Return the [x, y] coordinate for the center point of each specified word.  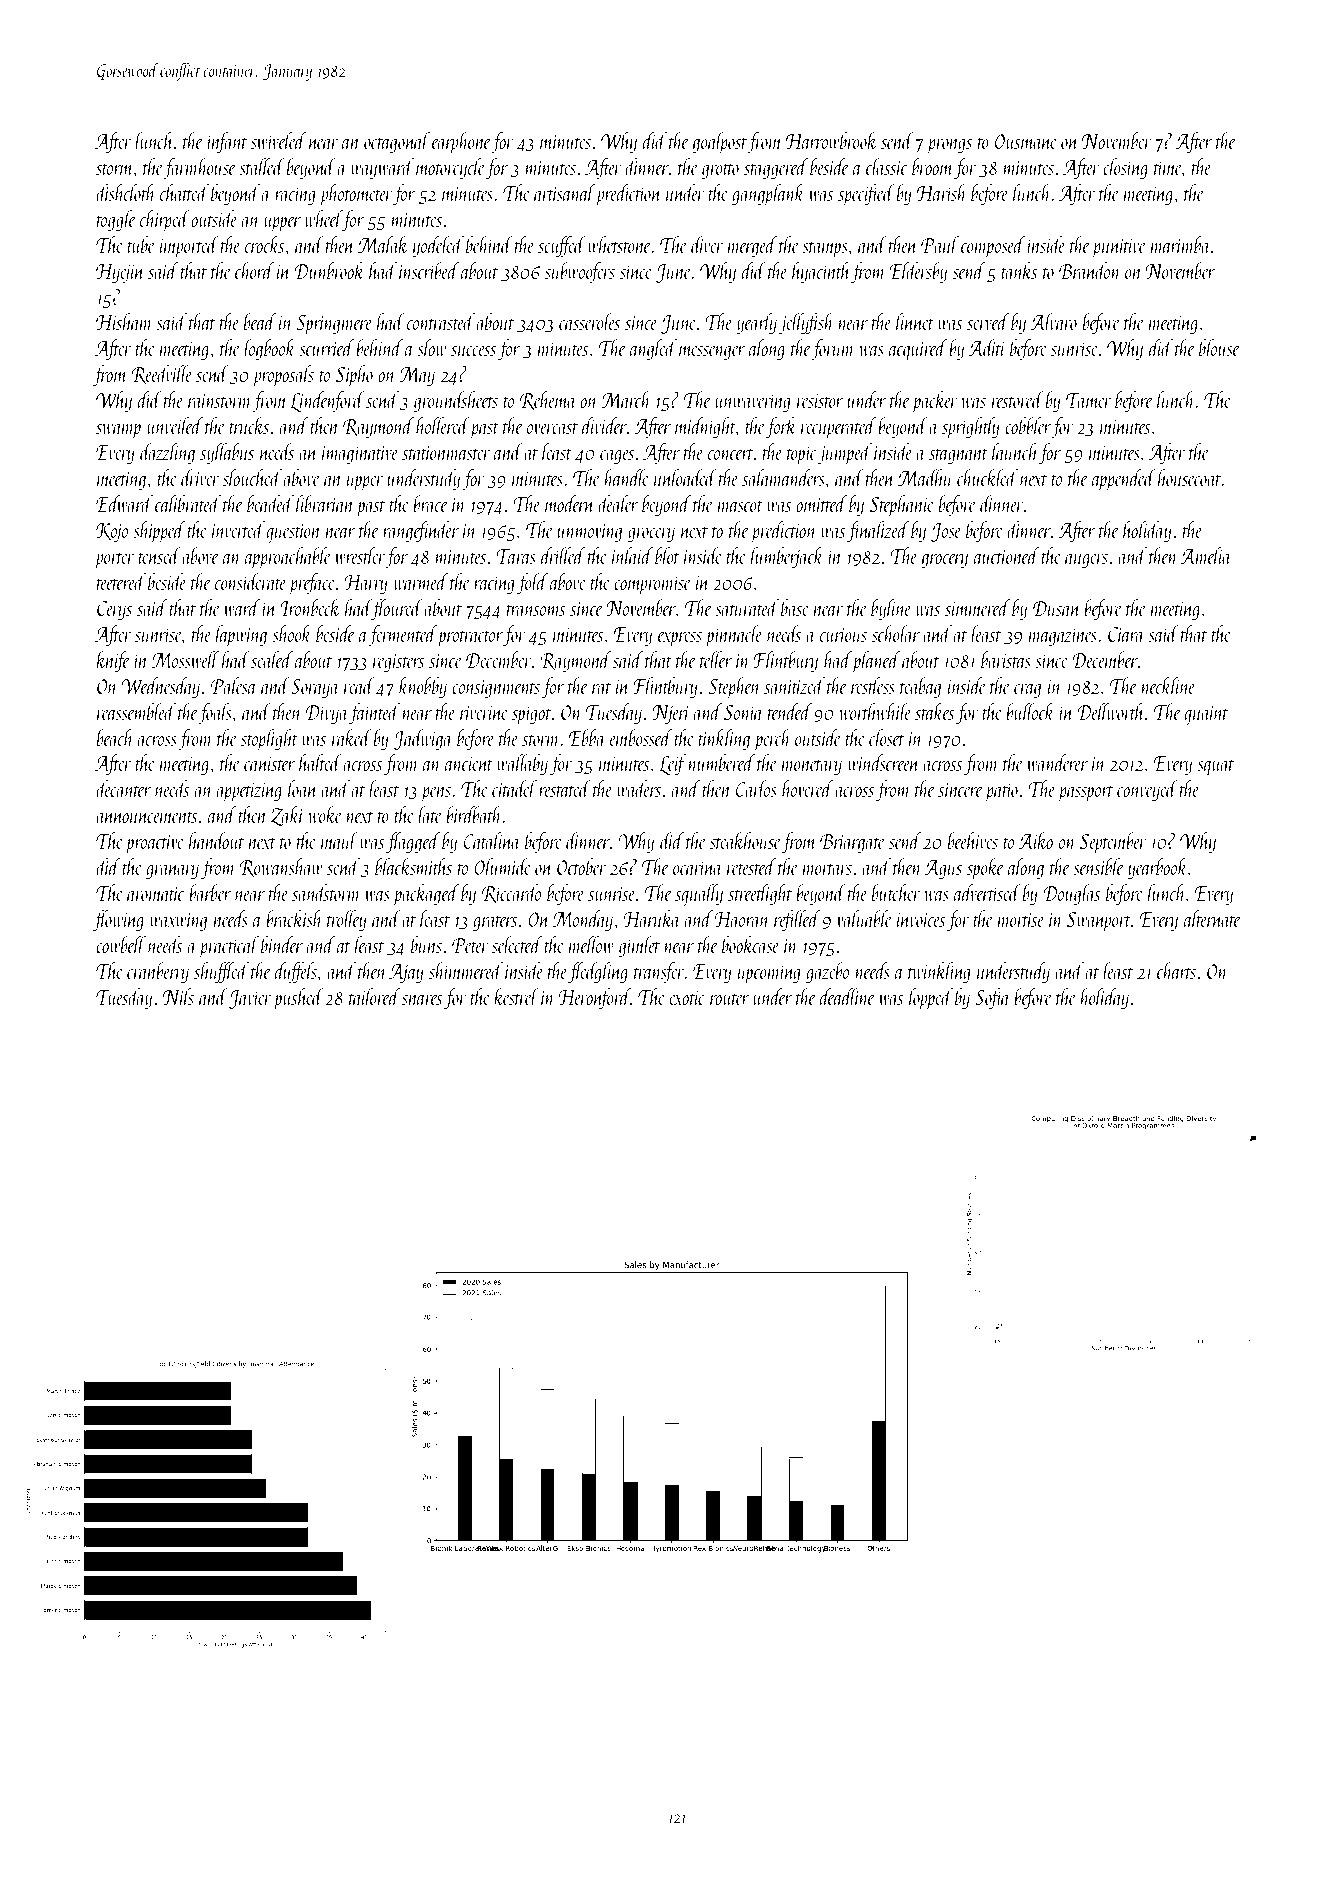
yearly [757, 323]
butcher [896, 892]
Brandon [1090, 270]
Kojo [112, 532]
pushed [298, 999]
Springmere [334, 325]
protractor [470, 638]
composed [993, 247]
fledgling [598, 972]
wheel [323, 218]
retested [751, 866]
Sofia [992, 998]
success [473, 351]
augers [1086, 561]
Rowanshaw [280, 867]
